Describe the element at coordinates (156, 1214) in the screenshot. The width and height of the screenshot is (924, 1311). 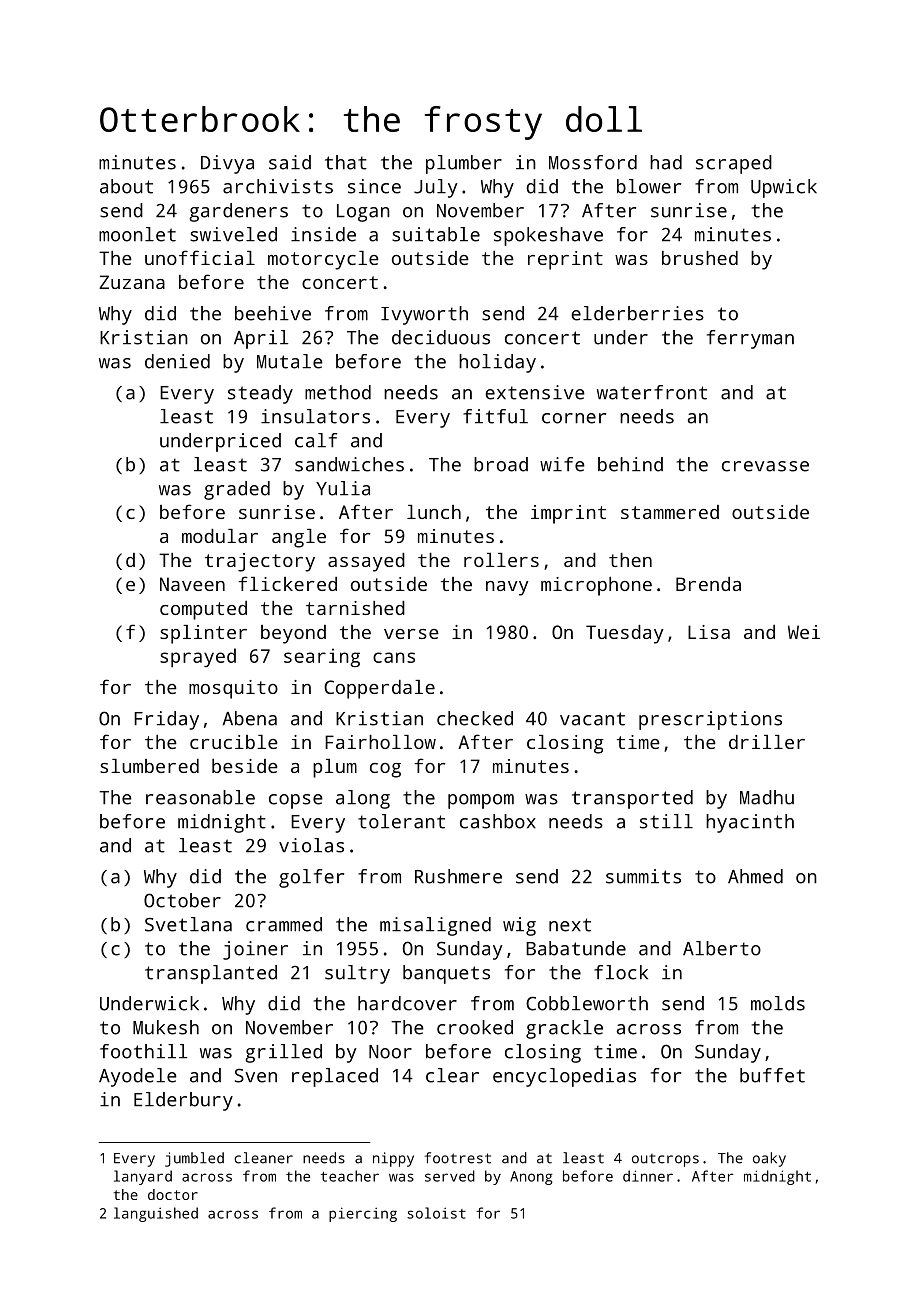
I see `languished` at that location.
